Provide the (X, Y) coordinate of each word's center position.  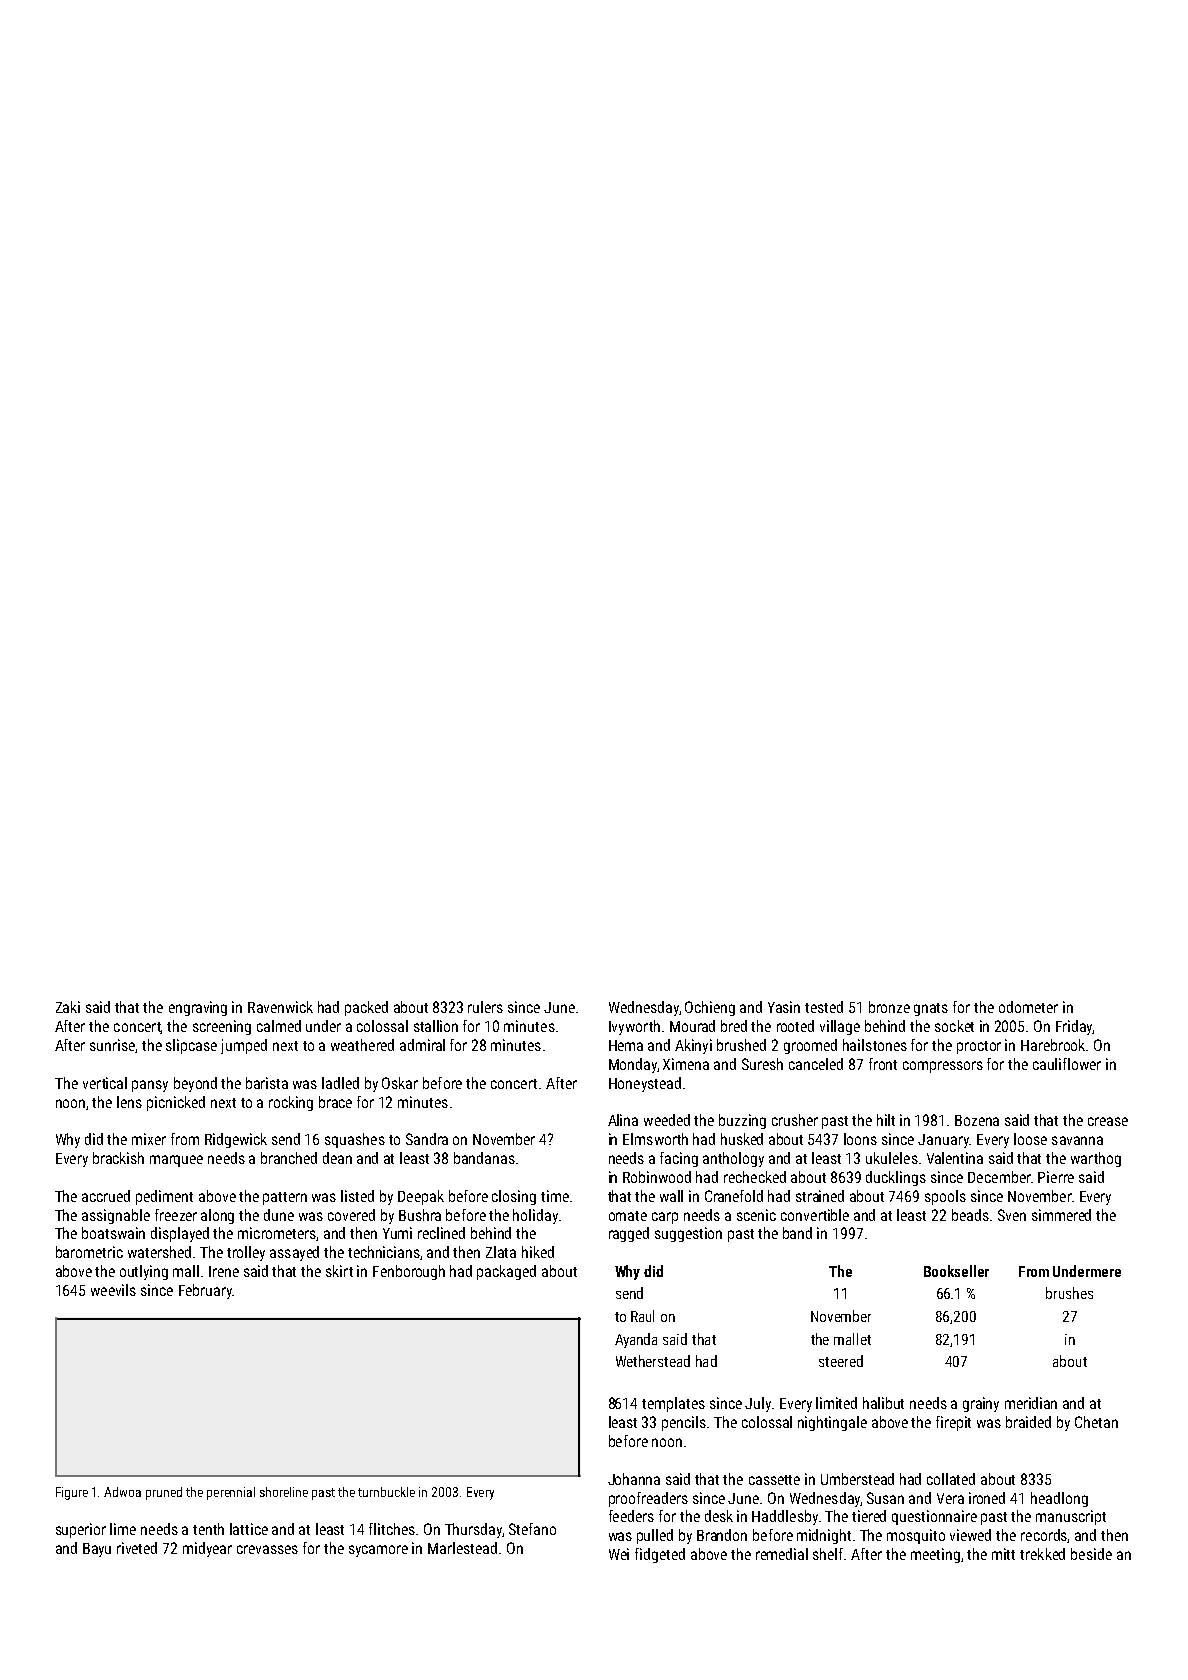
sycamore (378, 1551)
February (205, 1291)
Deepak (421, 1197)
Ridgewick (236, 1140)
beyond (195, 1084)
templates (673, 1404)
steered (841, 1361)
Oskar (400, 1083)
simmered (1061, 1215)
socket (954, 1026)
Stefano (532, 1529)
